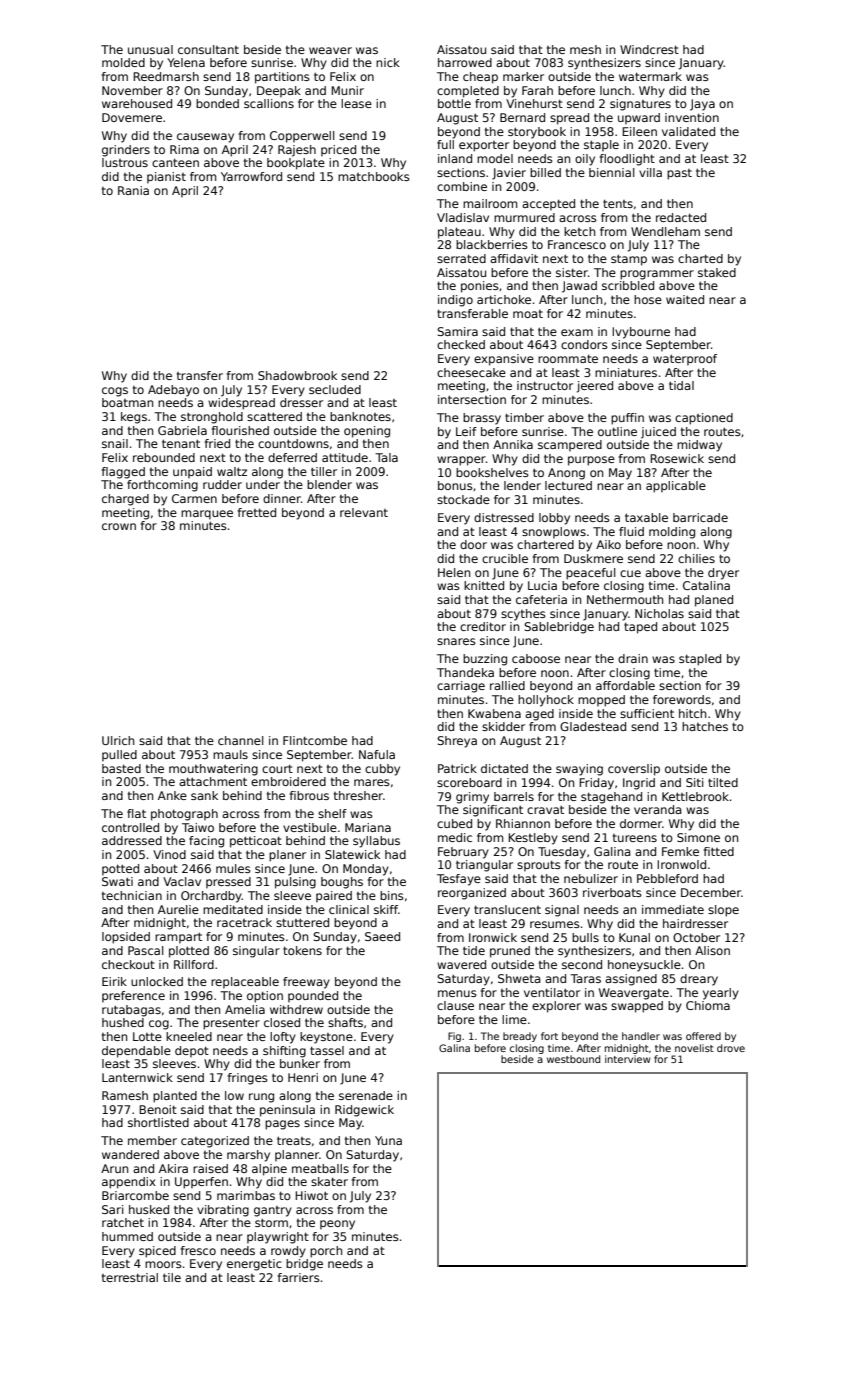  What do you see at coordinates (119, 526) in the image?
I see `crown` at bounding box center [119, 526].
